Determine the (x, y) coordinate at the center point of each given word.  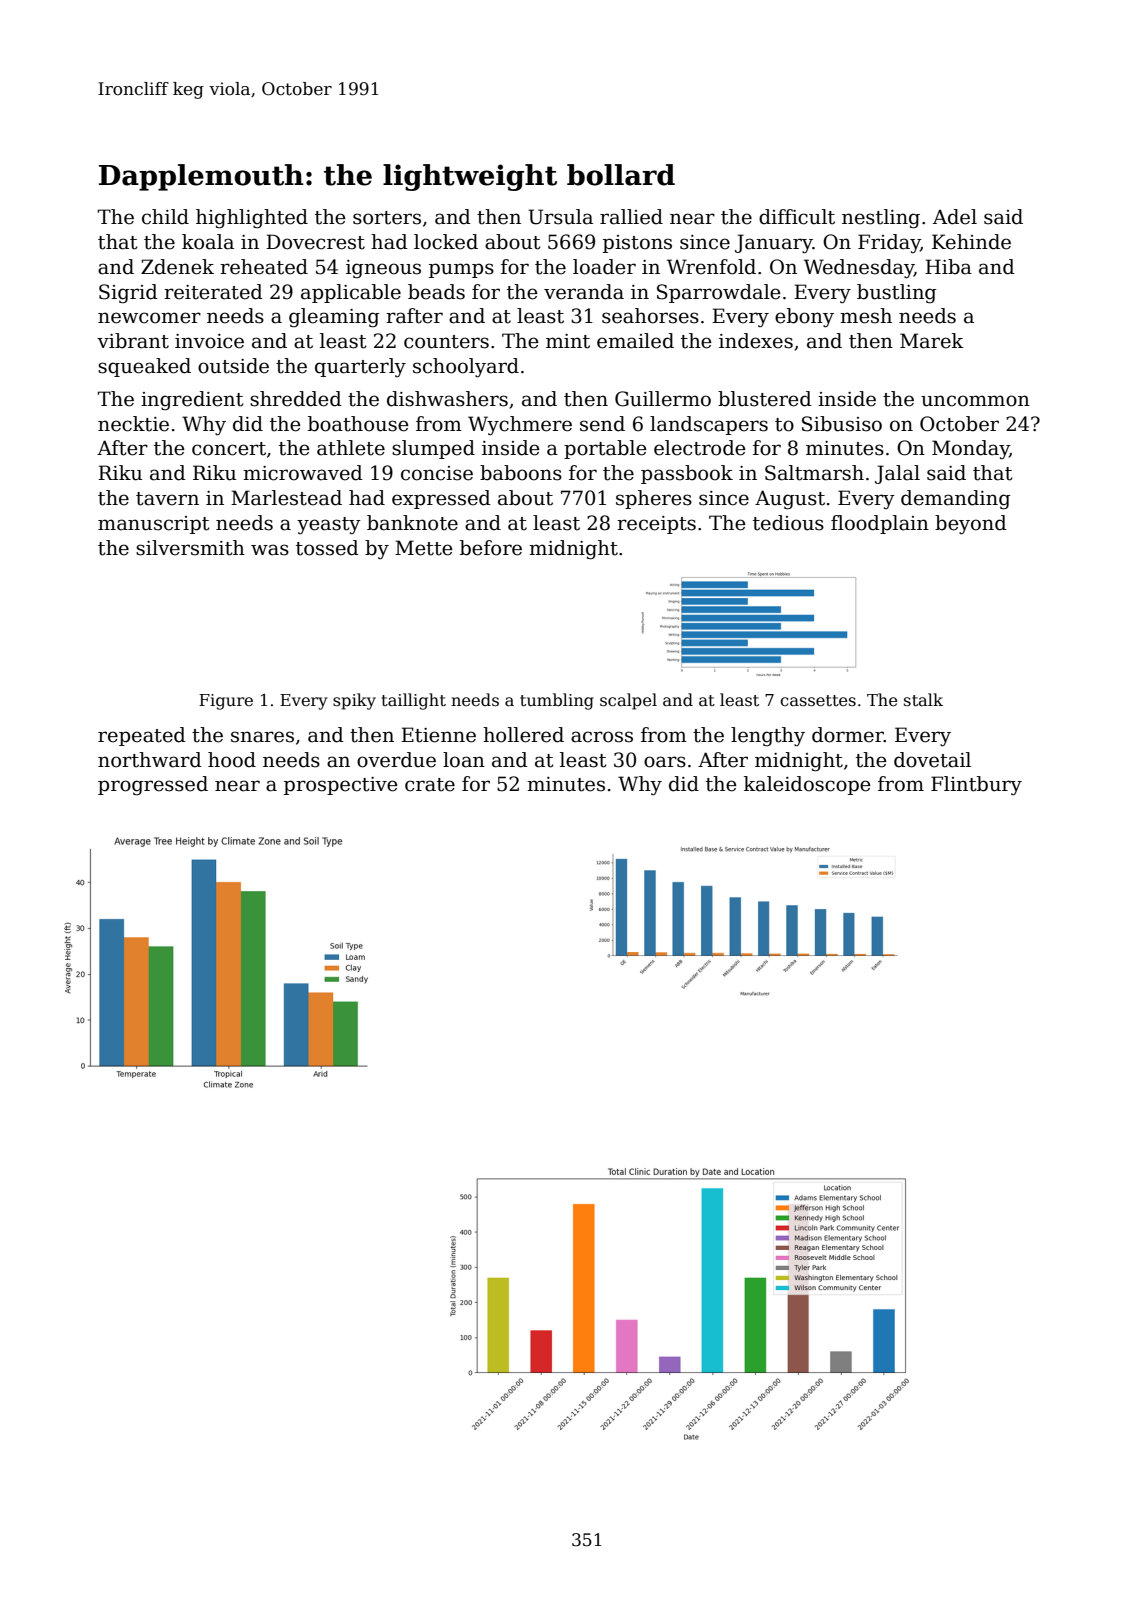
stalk (923, 699)
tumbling (557, 701)
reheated (264, 267)
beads (436, 292)
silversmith (190, 548)
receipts (656, 525)
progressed (153, 785)
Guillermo (663, 399)
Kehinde (971, 242)
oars (665, 762)
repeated (142, 736)
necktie (133, 424)
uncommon (975, 401)
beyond (971, 525)
